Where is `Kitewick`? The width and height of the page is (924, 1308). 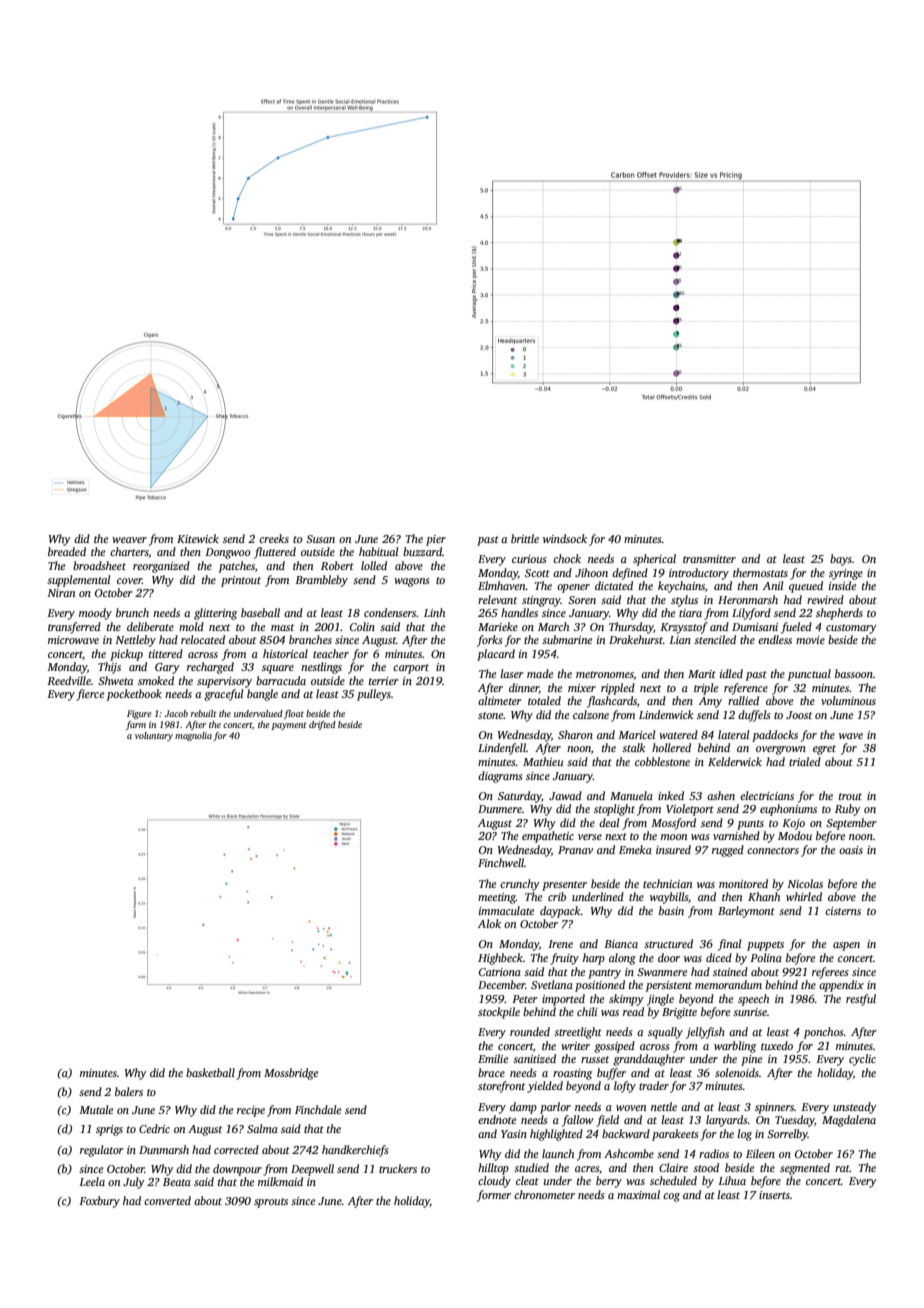 Kitewick is located at coordinates (198, 538).
